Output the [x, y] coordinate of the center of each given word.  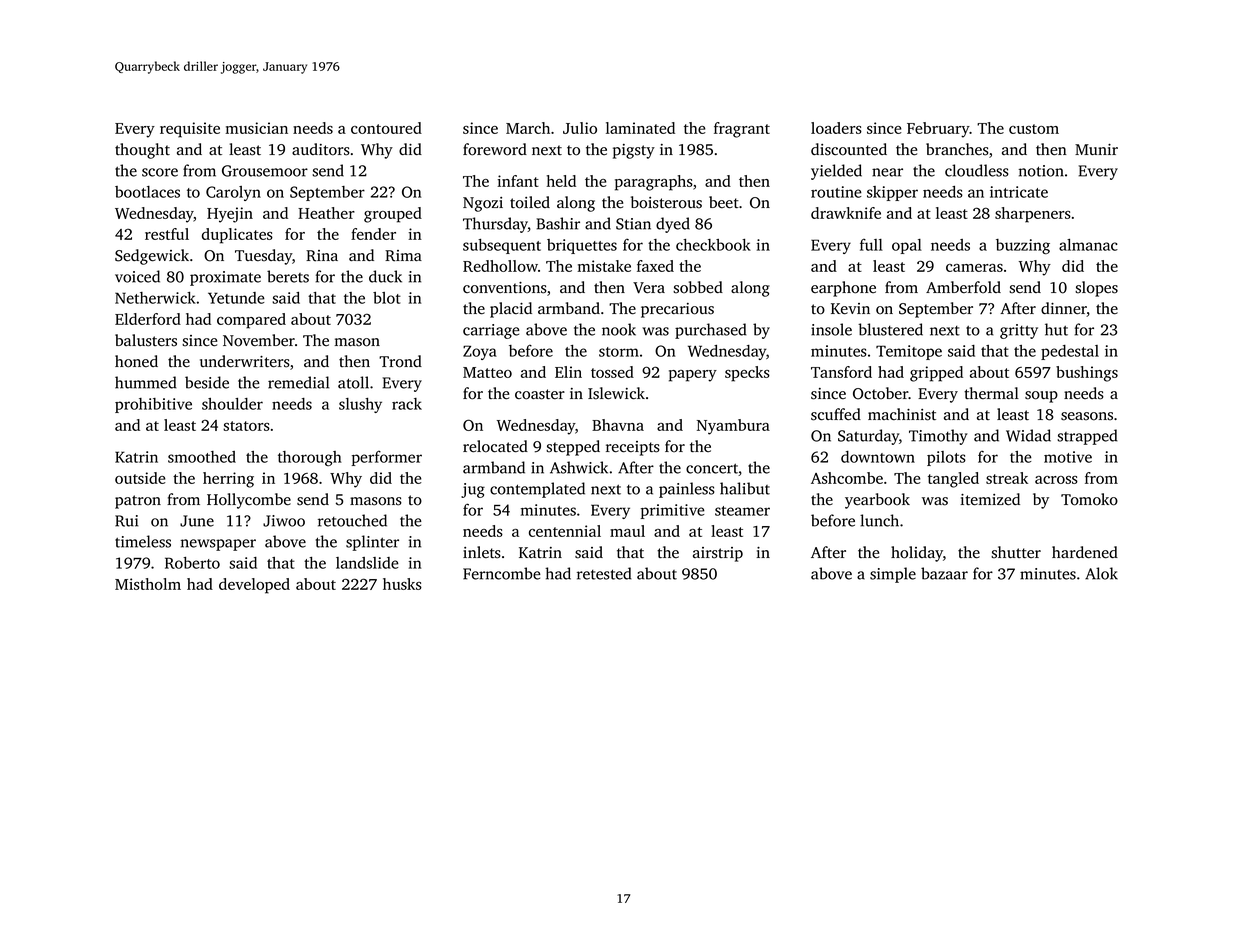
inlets [482, 552]
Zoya [480, 352]
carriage [491, 331]
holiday [917, 554]
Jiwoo [284, 521]
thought [142, 151]
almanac [1088, 245]
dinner [1064, 309]
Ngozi [483, 204]
